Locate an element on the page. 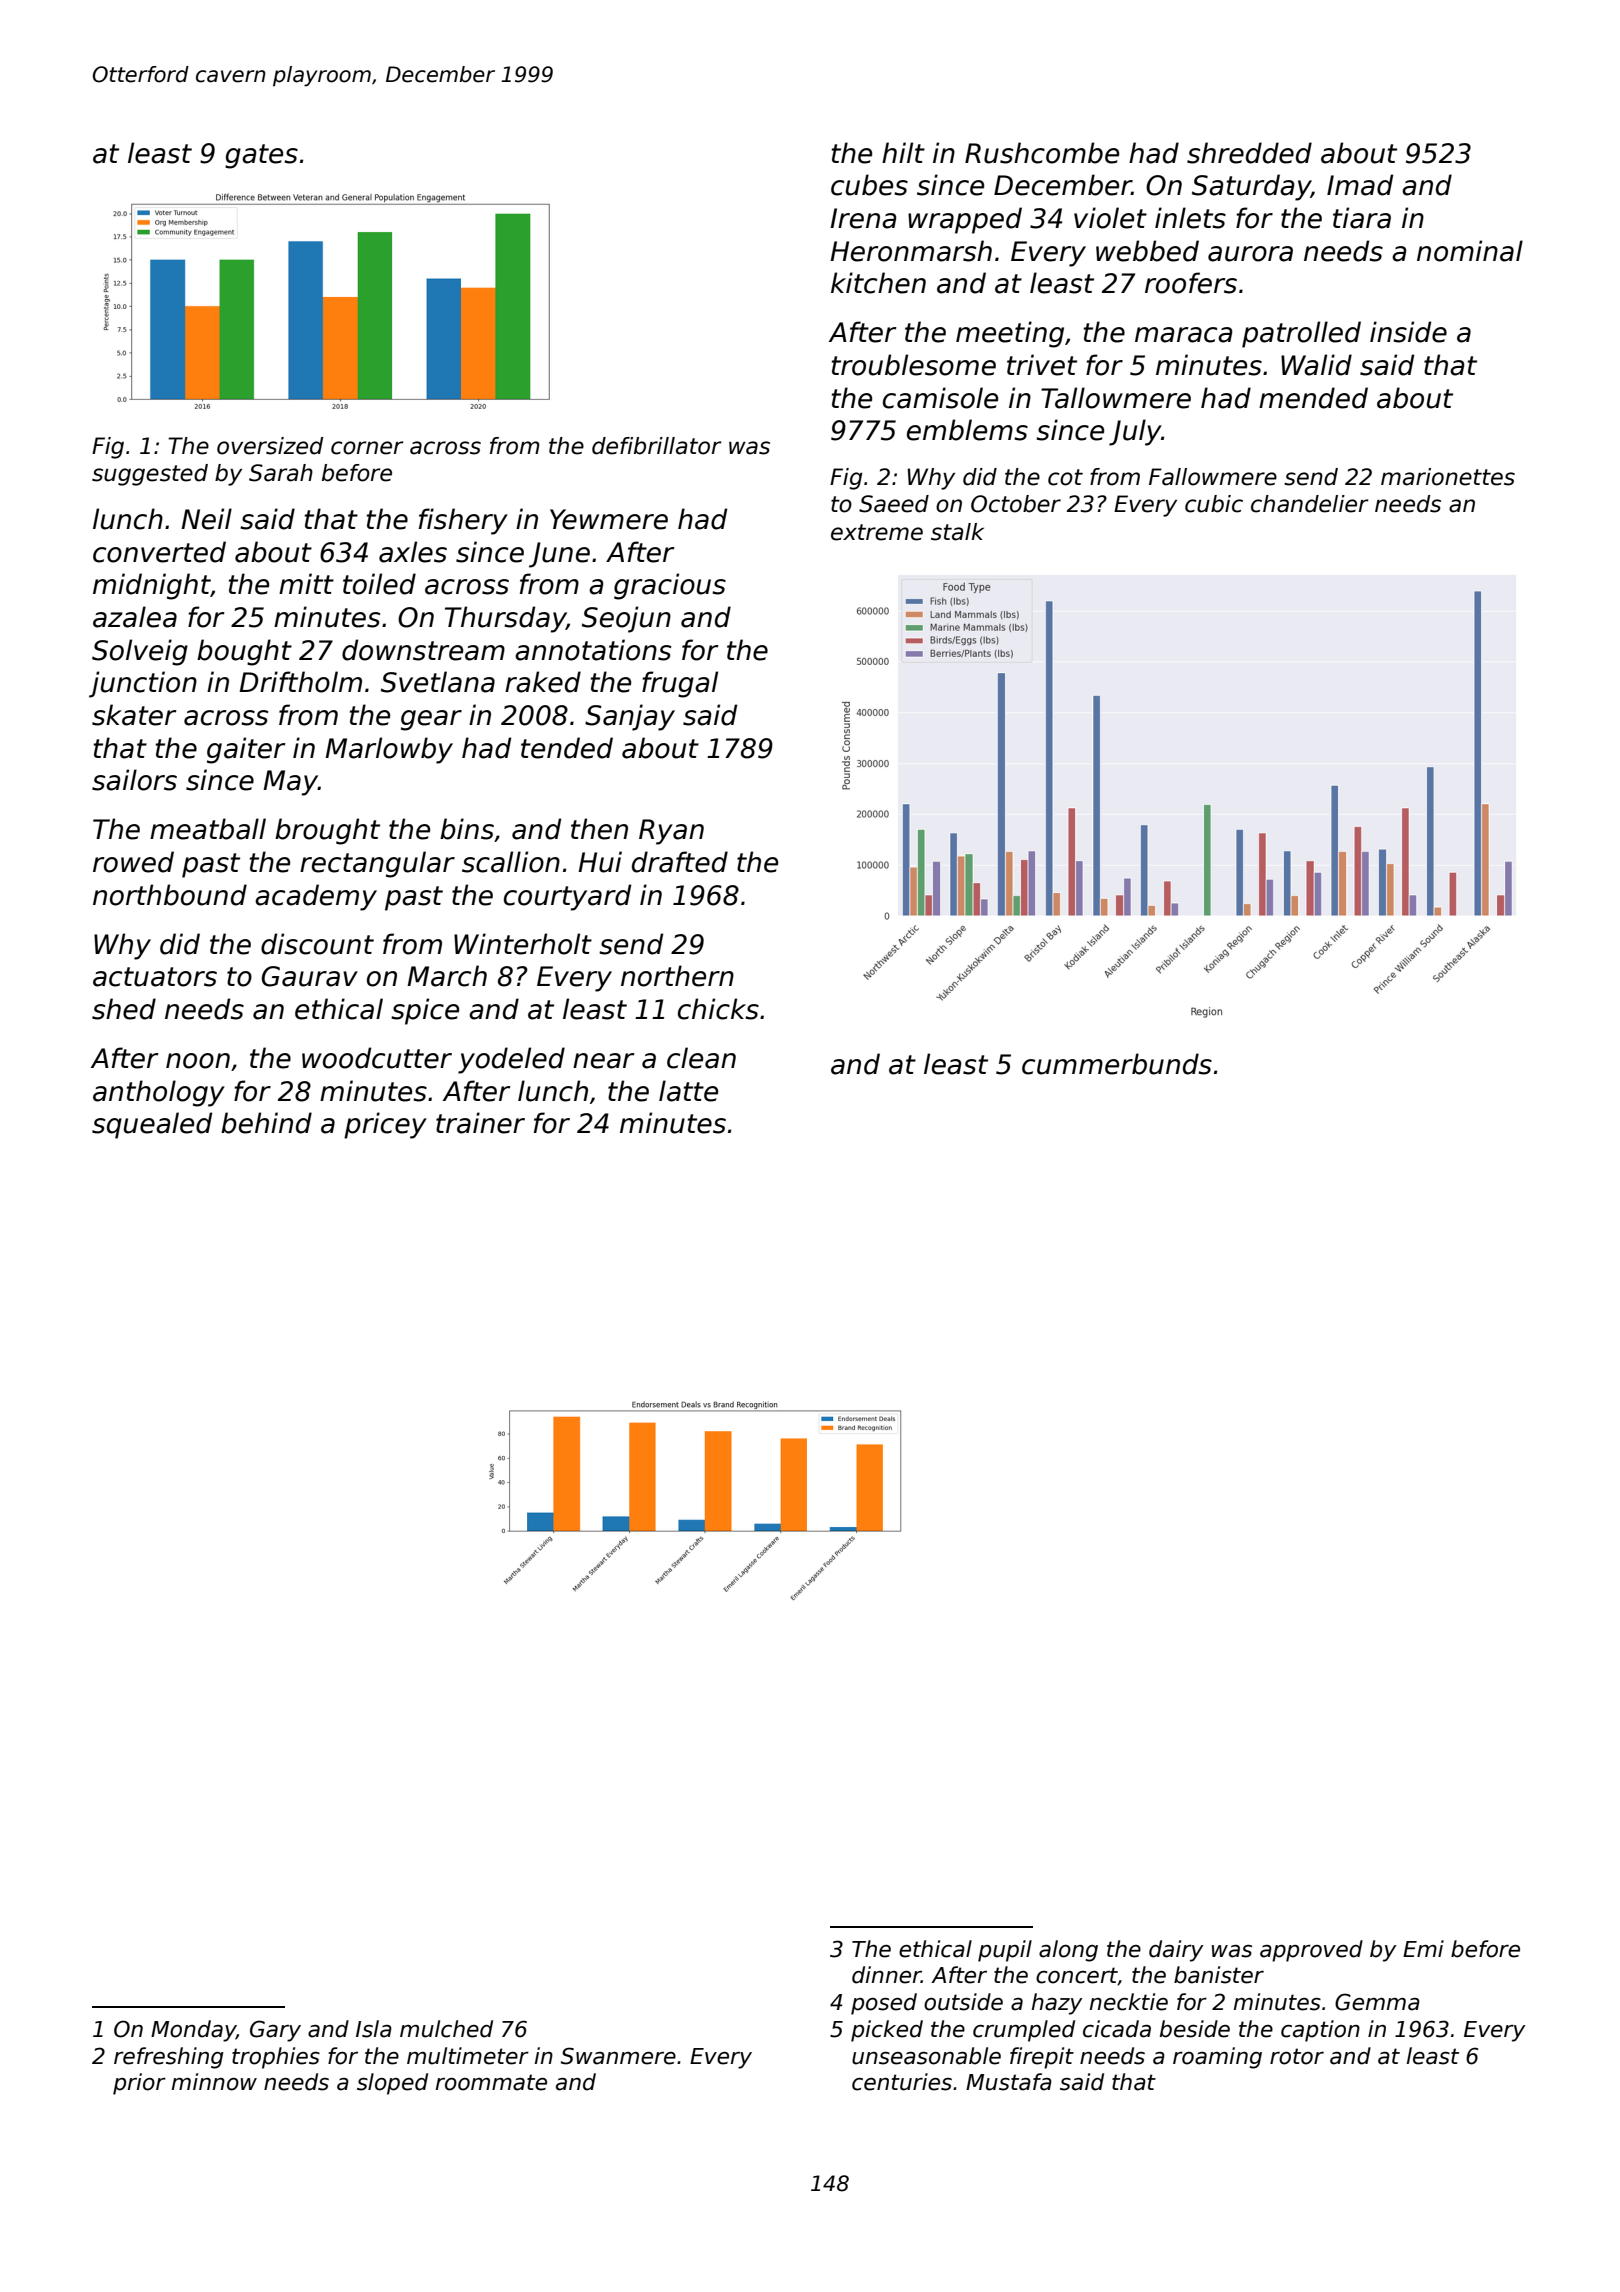 The height and width of the document is (2292, 1620). latte is located at coordinates (688, 1091).
